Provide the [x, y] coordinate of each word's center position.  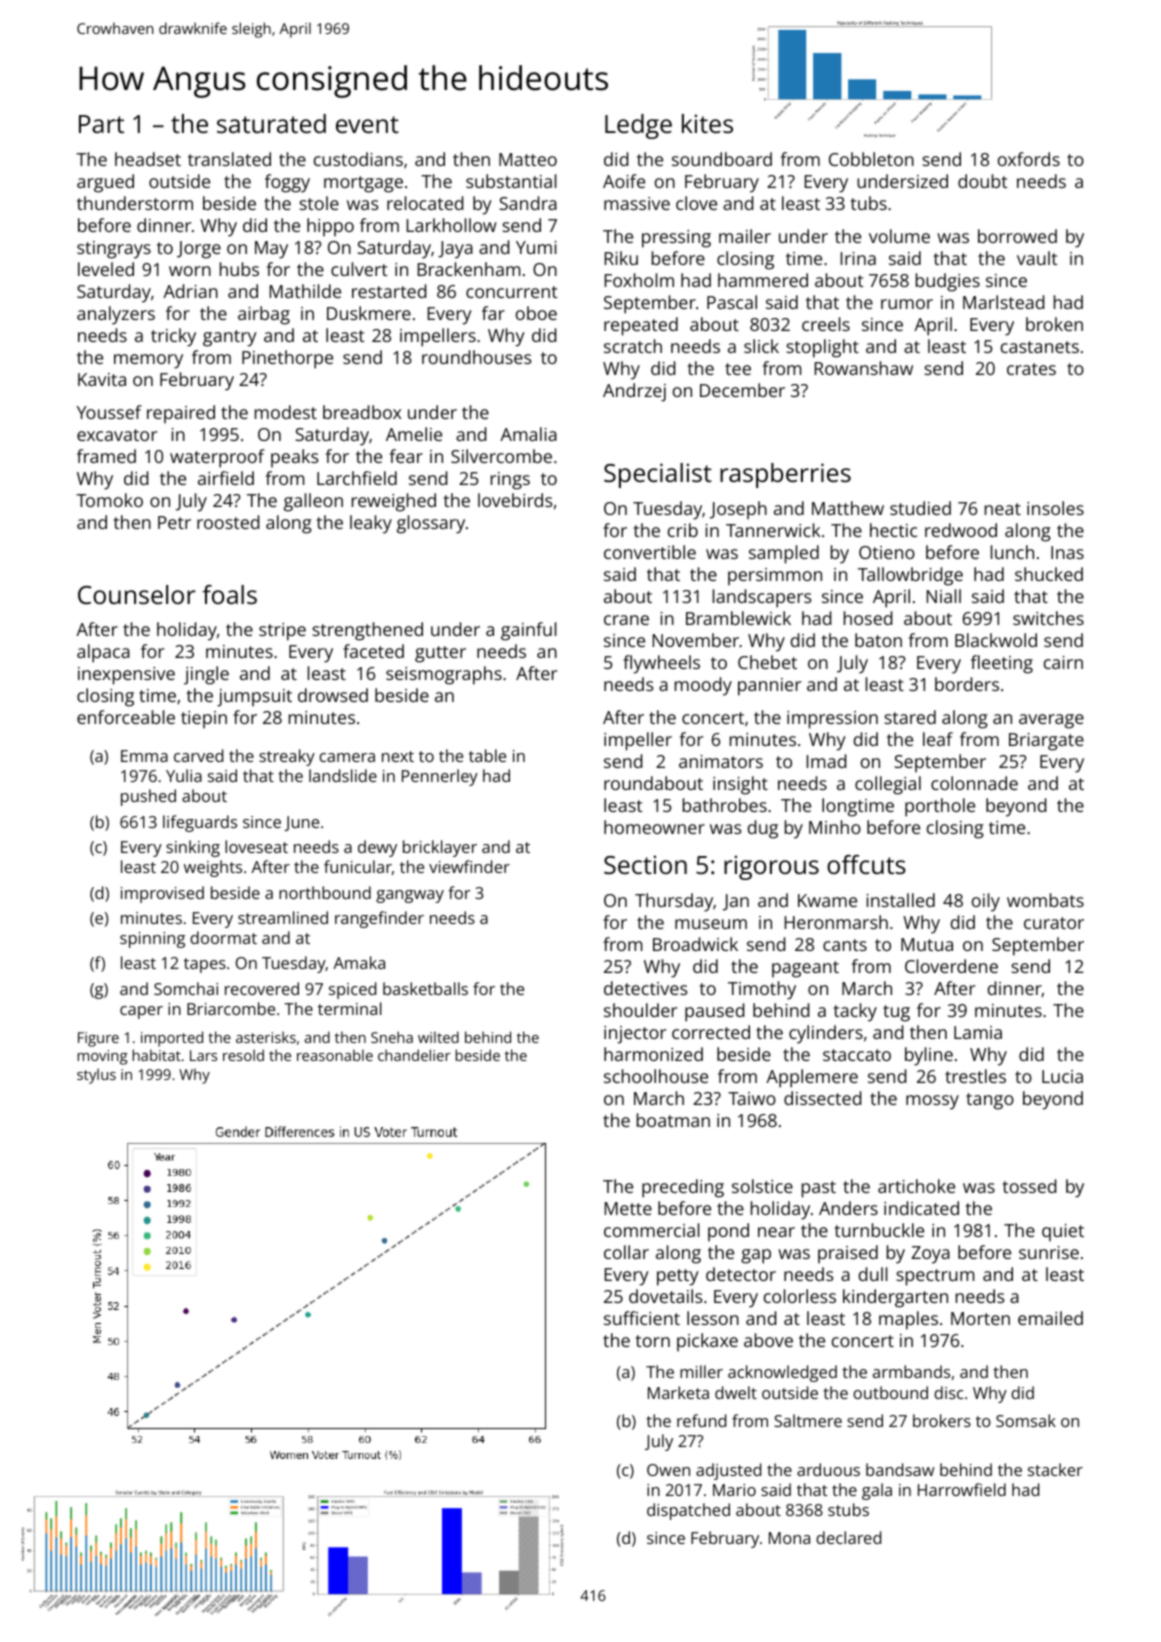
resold [243, 1055]
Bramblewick [738, 618]
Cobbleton [871, 159]
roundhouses [477, 357]
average [1051, 721]
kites [707, 123]
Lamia [978, 1032]
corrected [711, 1032]
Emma [144, 756]
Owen [668, 1470]
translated [229, 159]
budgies [948, 282]
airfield [226, 478]
